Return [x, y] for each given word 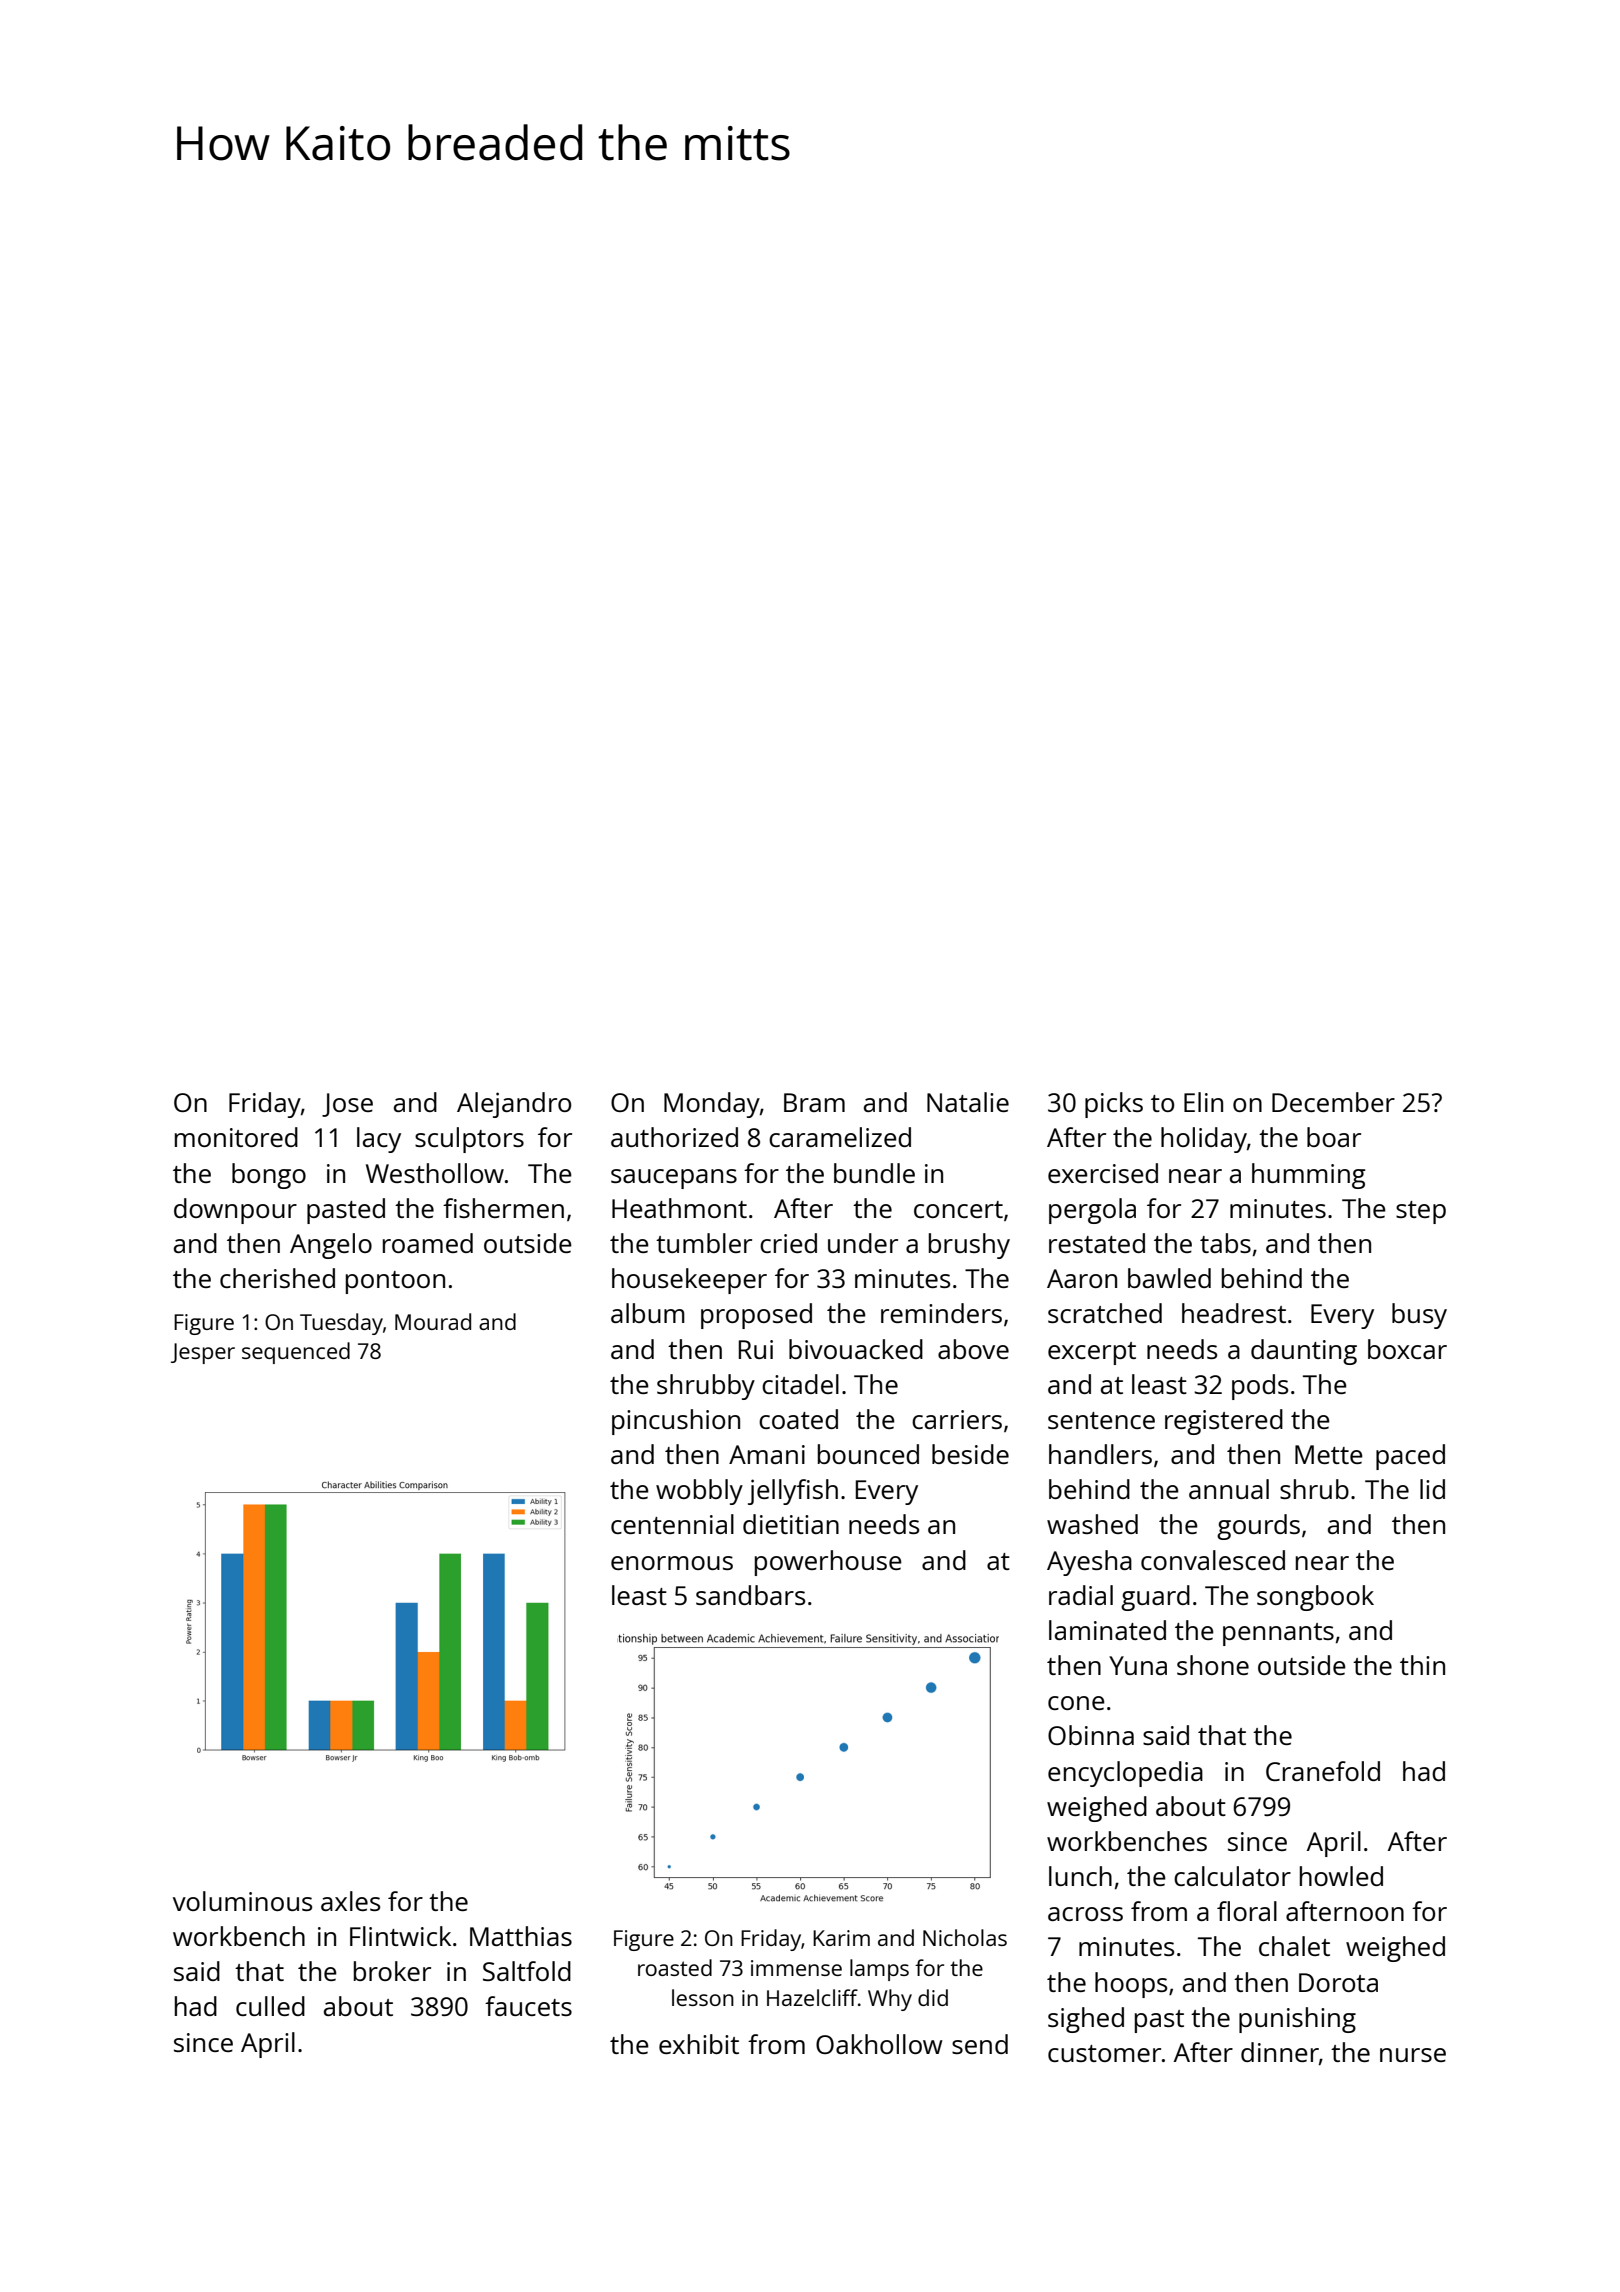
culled [270, 2006]
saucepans [674, 1179]
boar [1334, 1137]
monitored [236, 1137]
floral [1247, 1911]
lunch [1080, 1876]
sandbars [750, 1595]
